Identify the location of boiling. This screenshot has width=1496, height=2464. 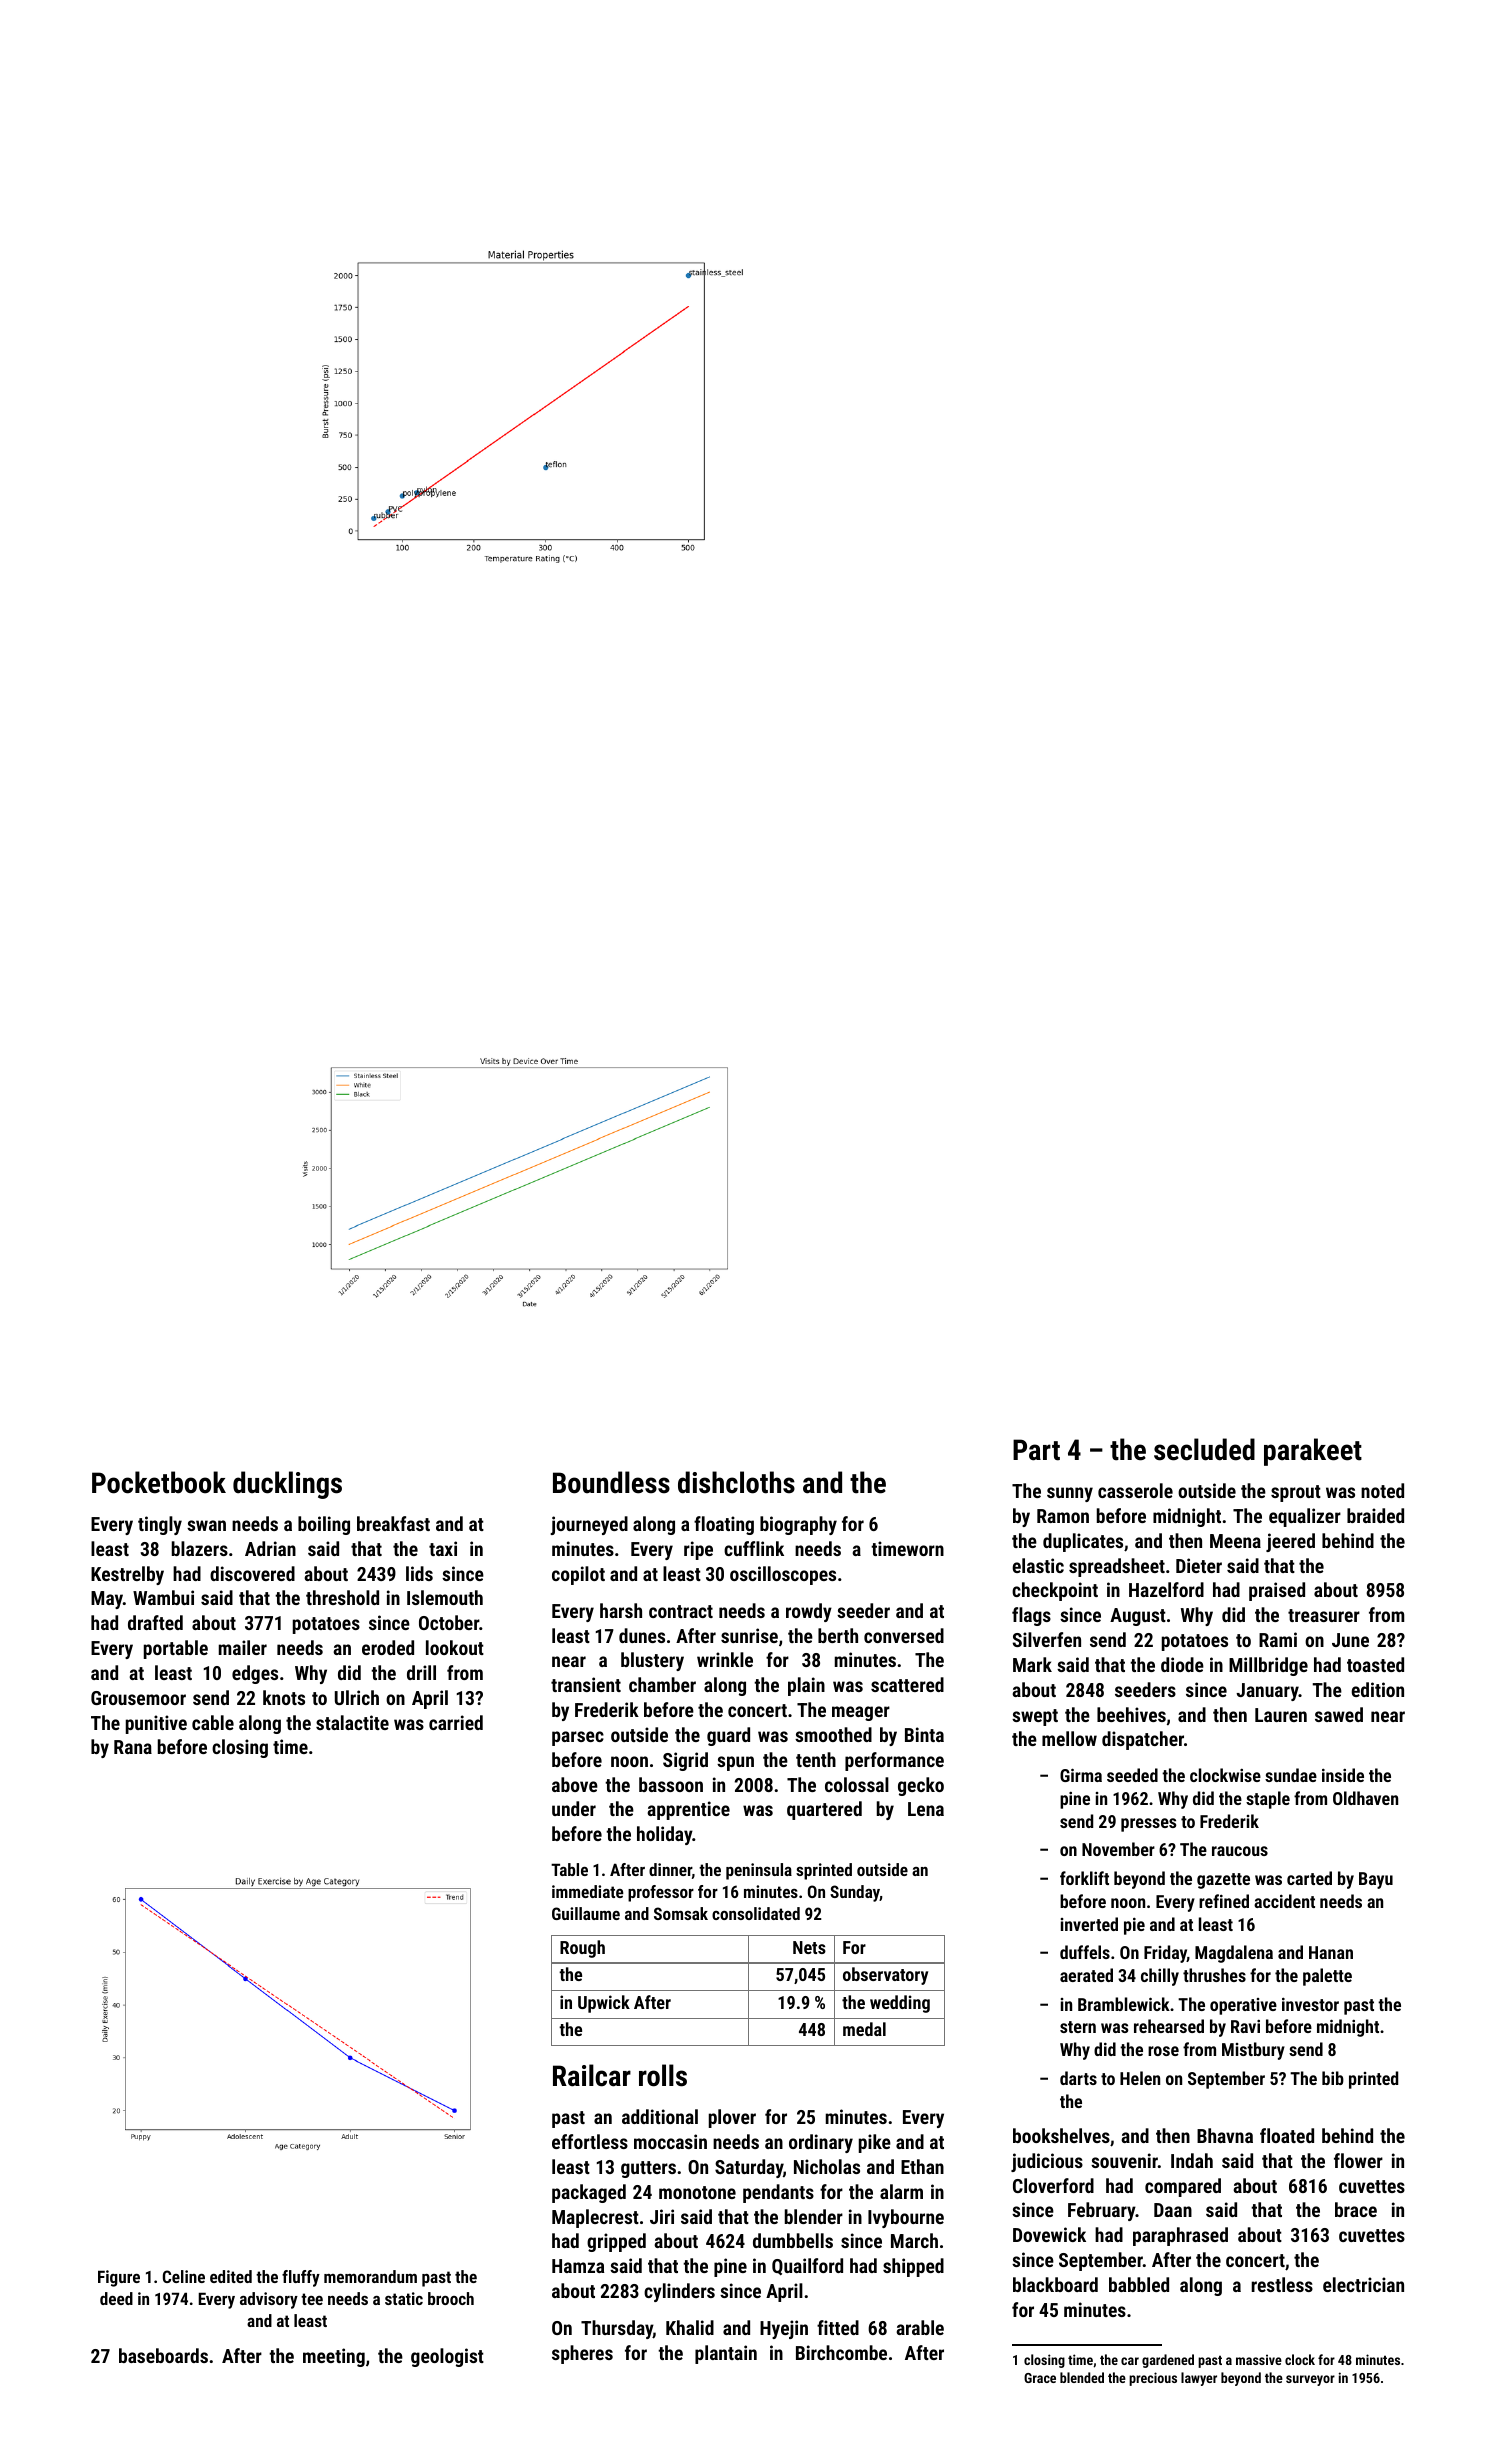
(324, 1525).
